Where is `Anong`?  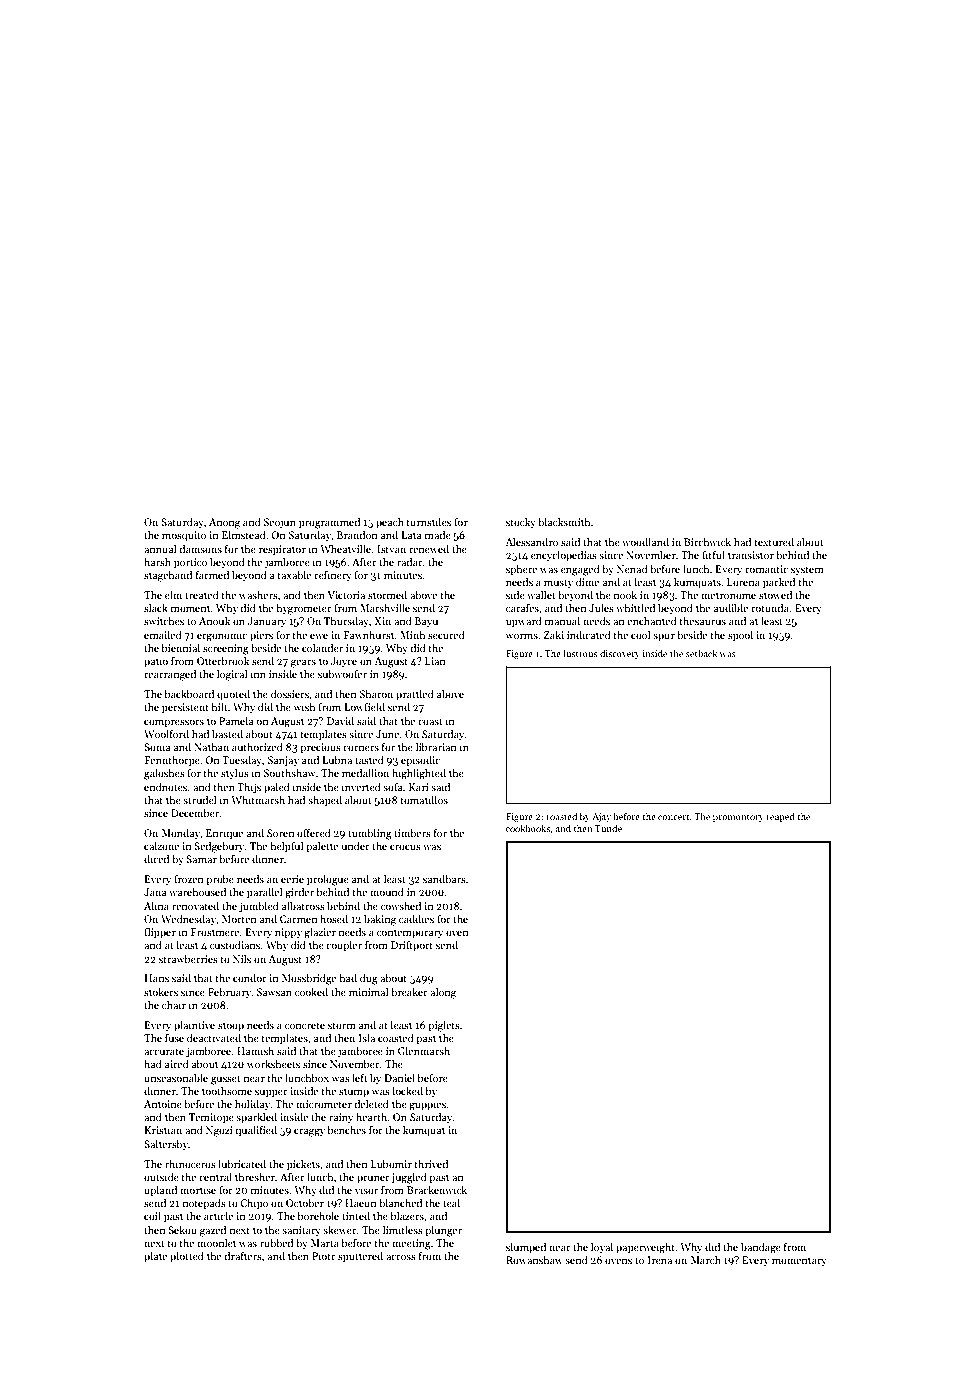 Anong is located at coordinates (224, 523).
